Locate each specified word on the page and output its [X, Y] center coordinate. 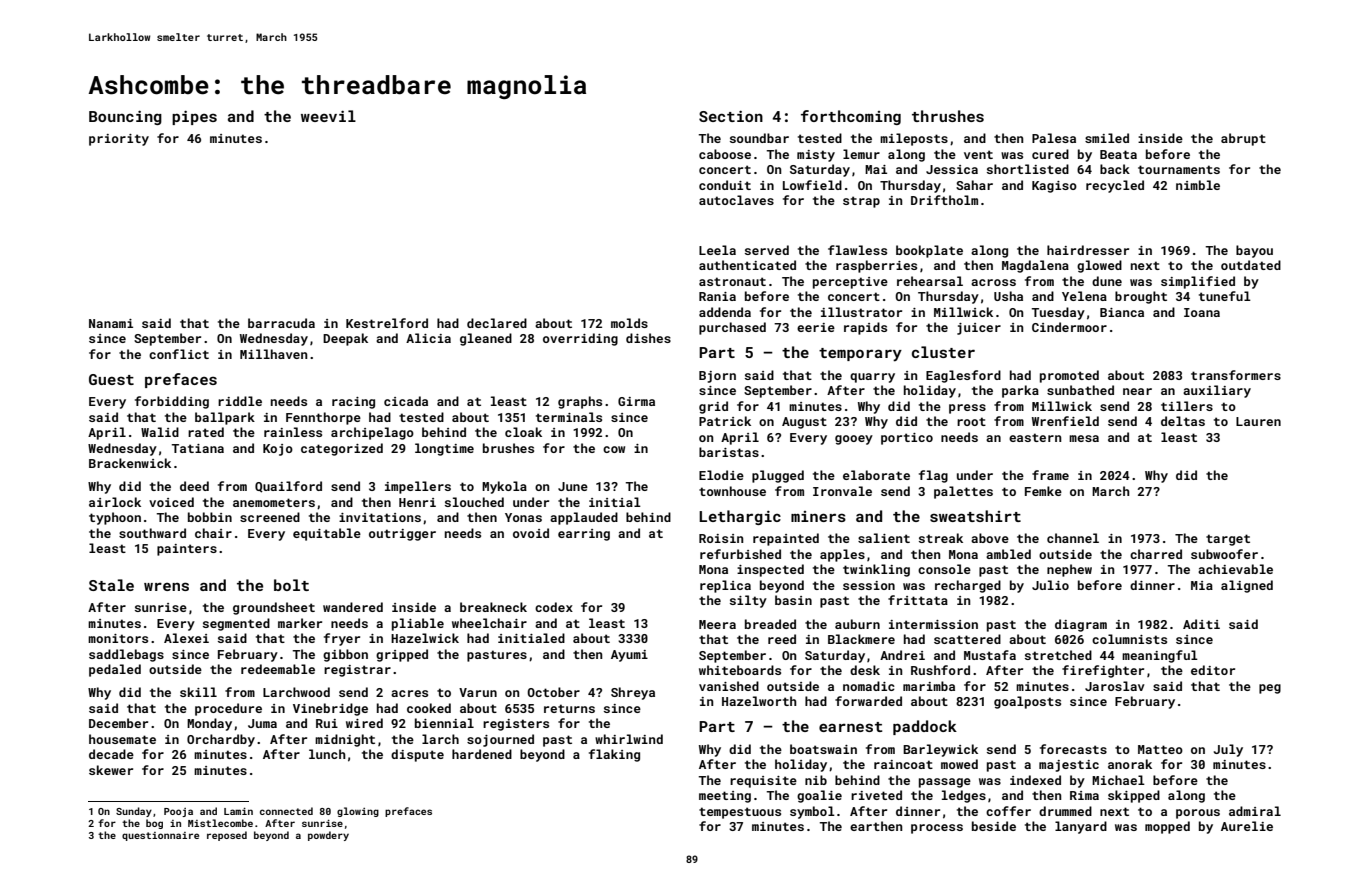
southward [152, 533]
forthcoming [851, 117]
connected [286, 811]
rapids [865, 328]
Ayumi [629, 656]
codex [554, 607]
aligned [1247, 586]
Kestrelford [387, 323]
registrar [357, 671]
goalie [819, 796]
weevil [328, 116]
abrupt [1243, 139]
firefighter [1103, 671]
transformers [1236, 375]
